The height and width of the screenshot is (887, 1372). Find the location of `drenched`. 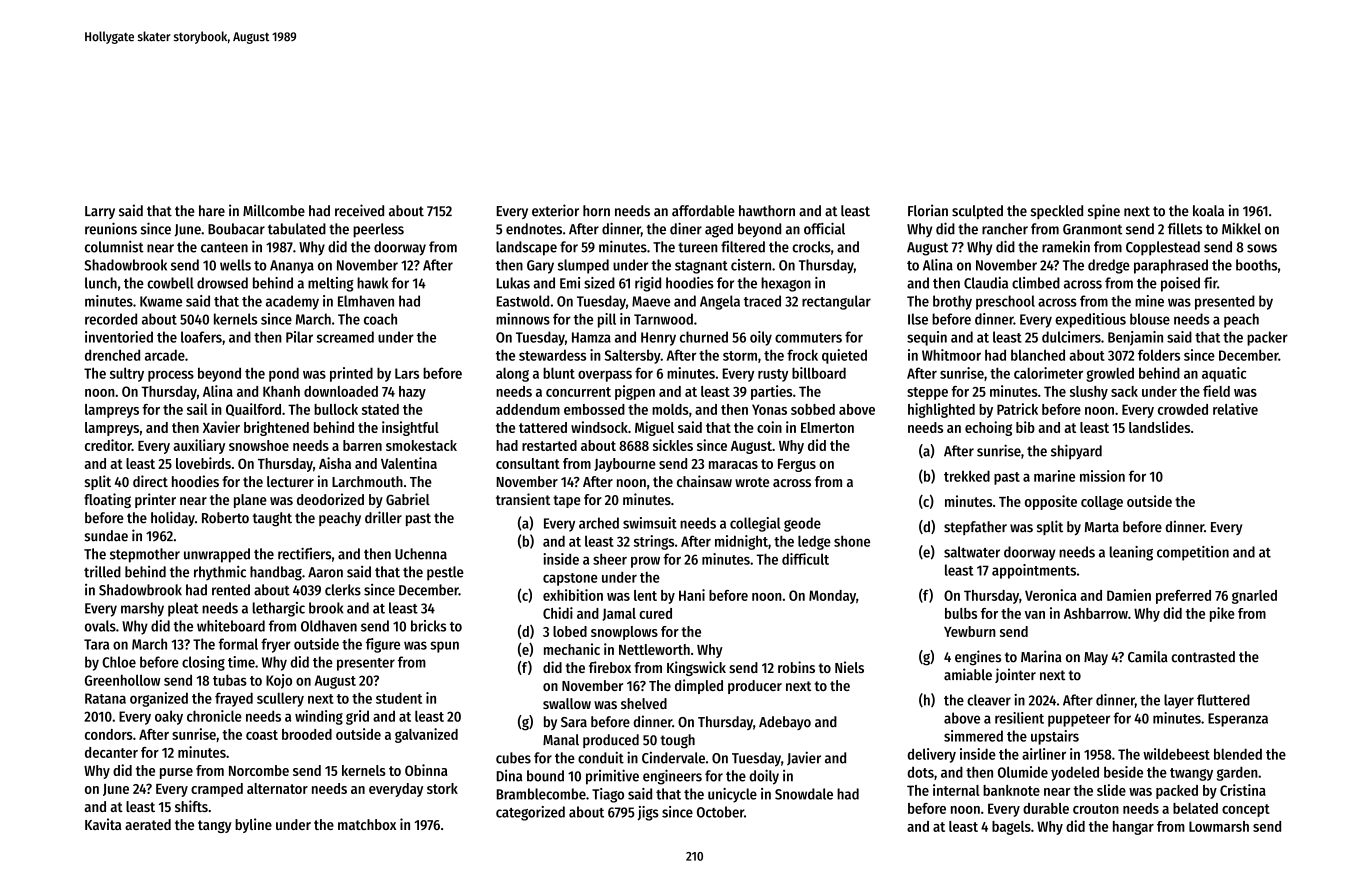

drenched is located at coordinates (112, 355).
